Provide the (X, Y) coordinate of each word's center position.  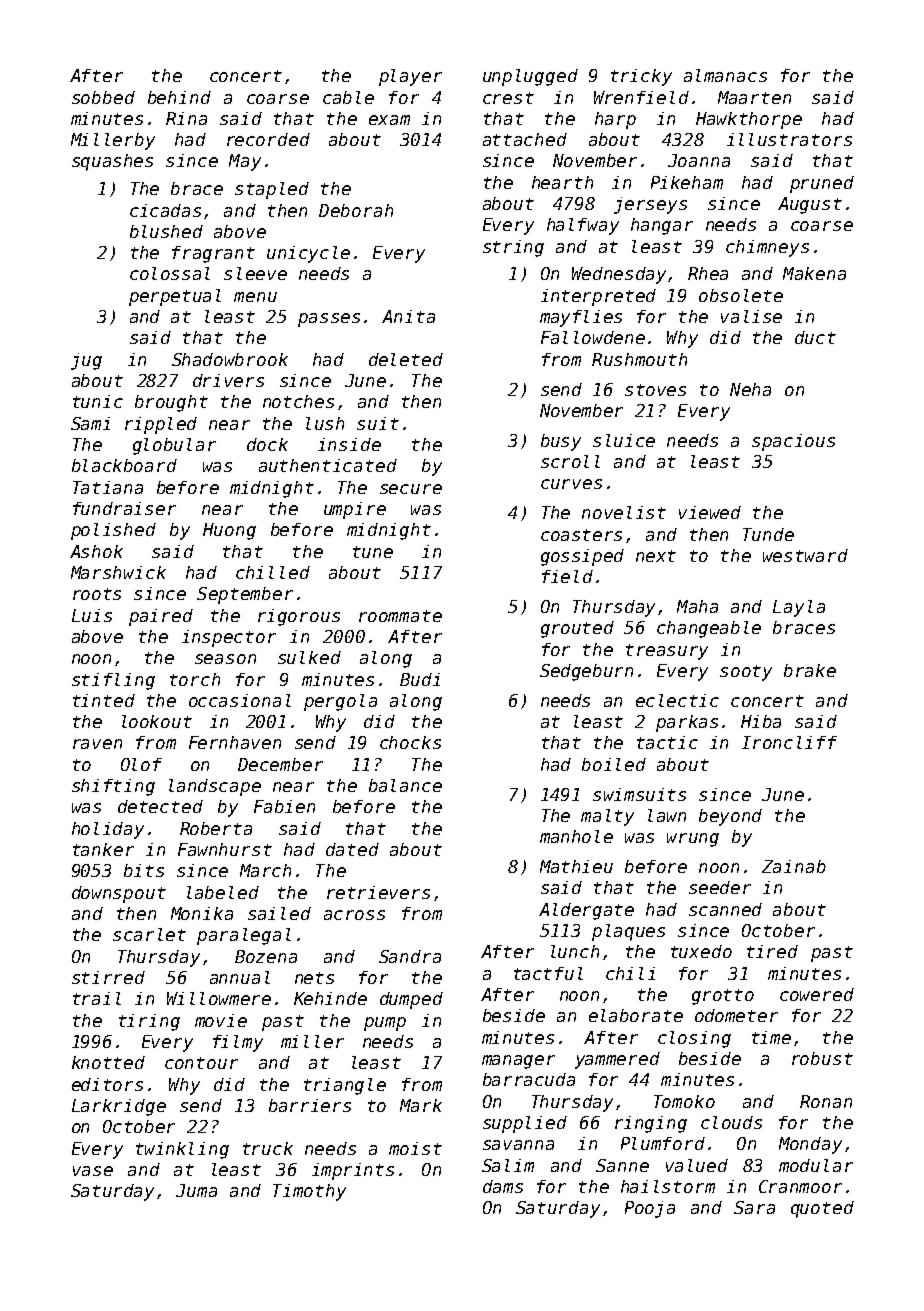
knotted (108, 1062)
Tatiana (108, 487)
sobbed (103, 97)
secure (411, 489)
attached (525, 139)
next (656, 556)
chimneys (767, 248)
